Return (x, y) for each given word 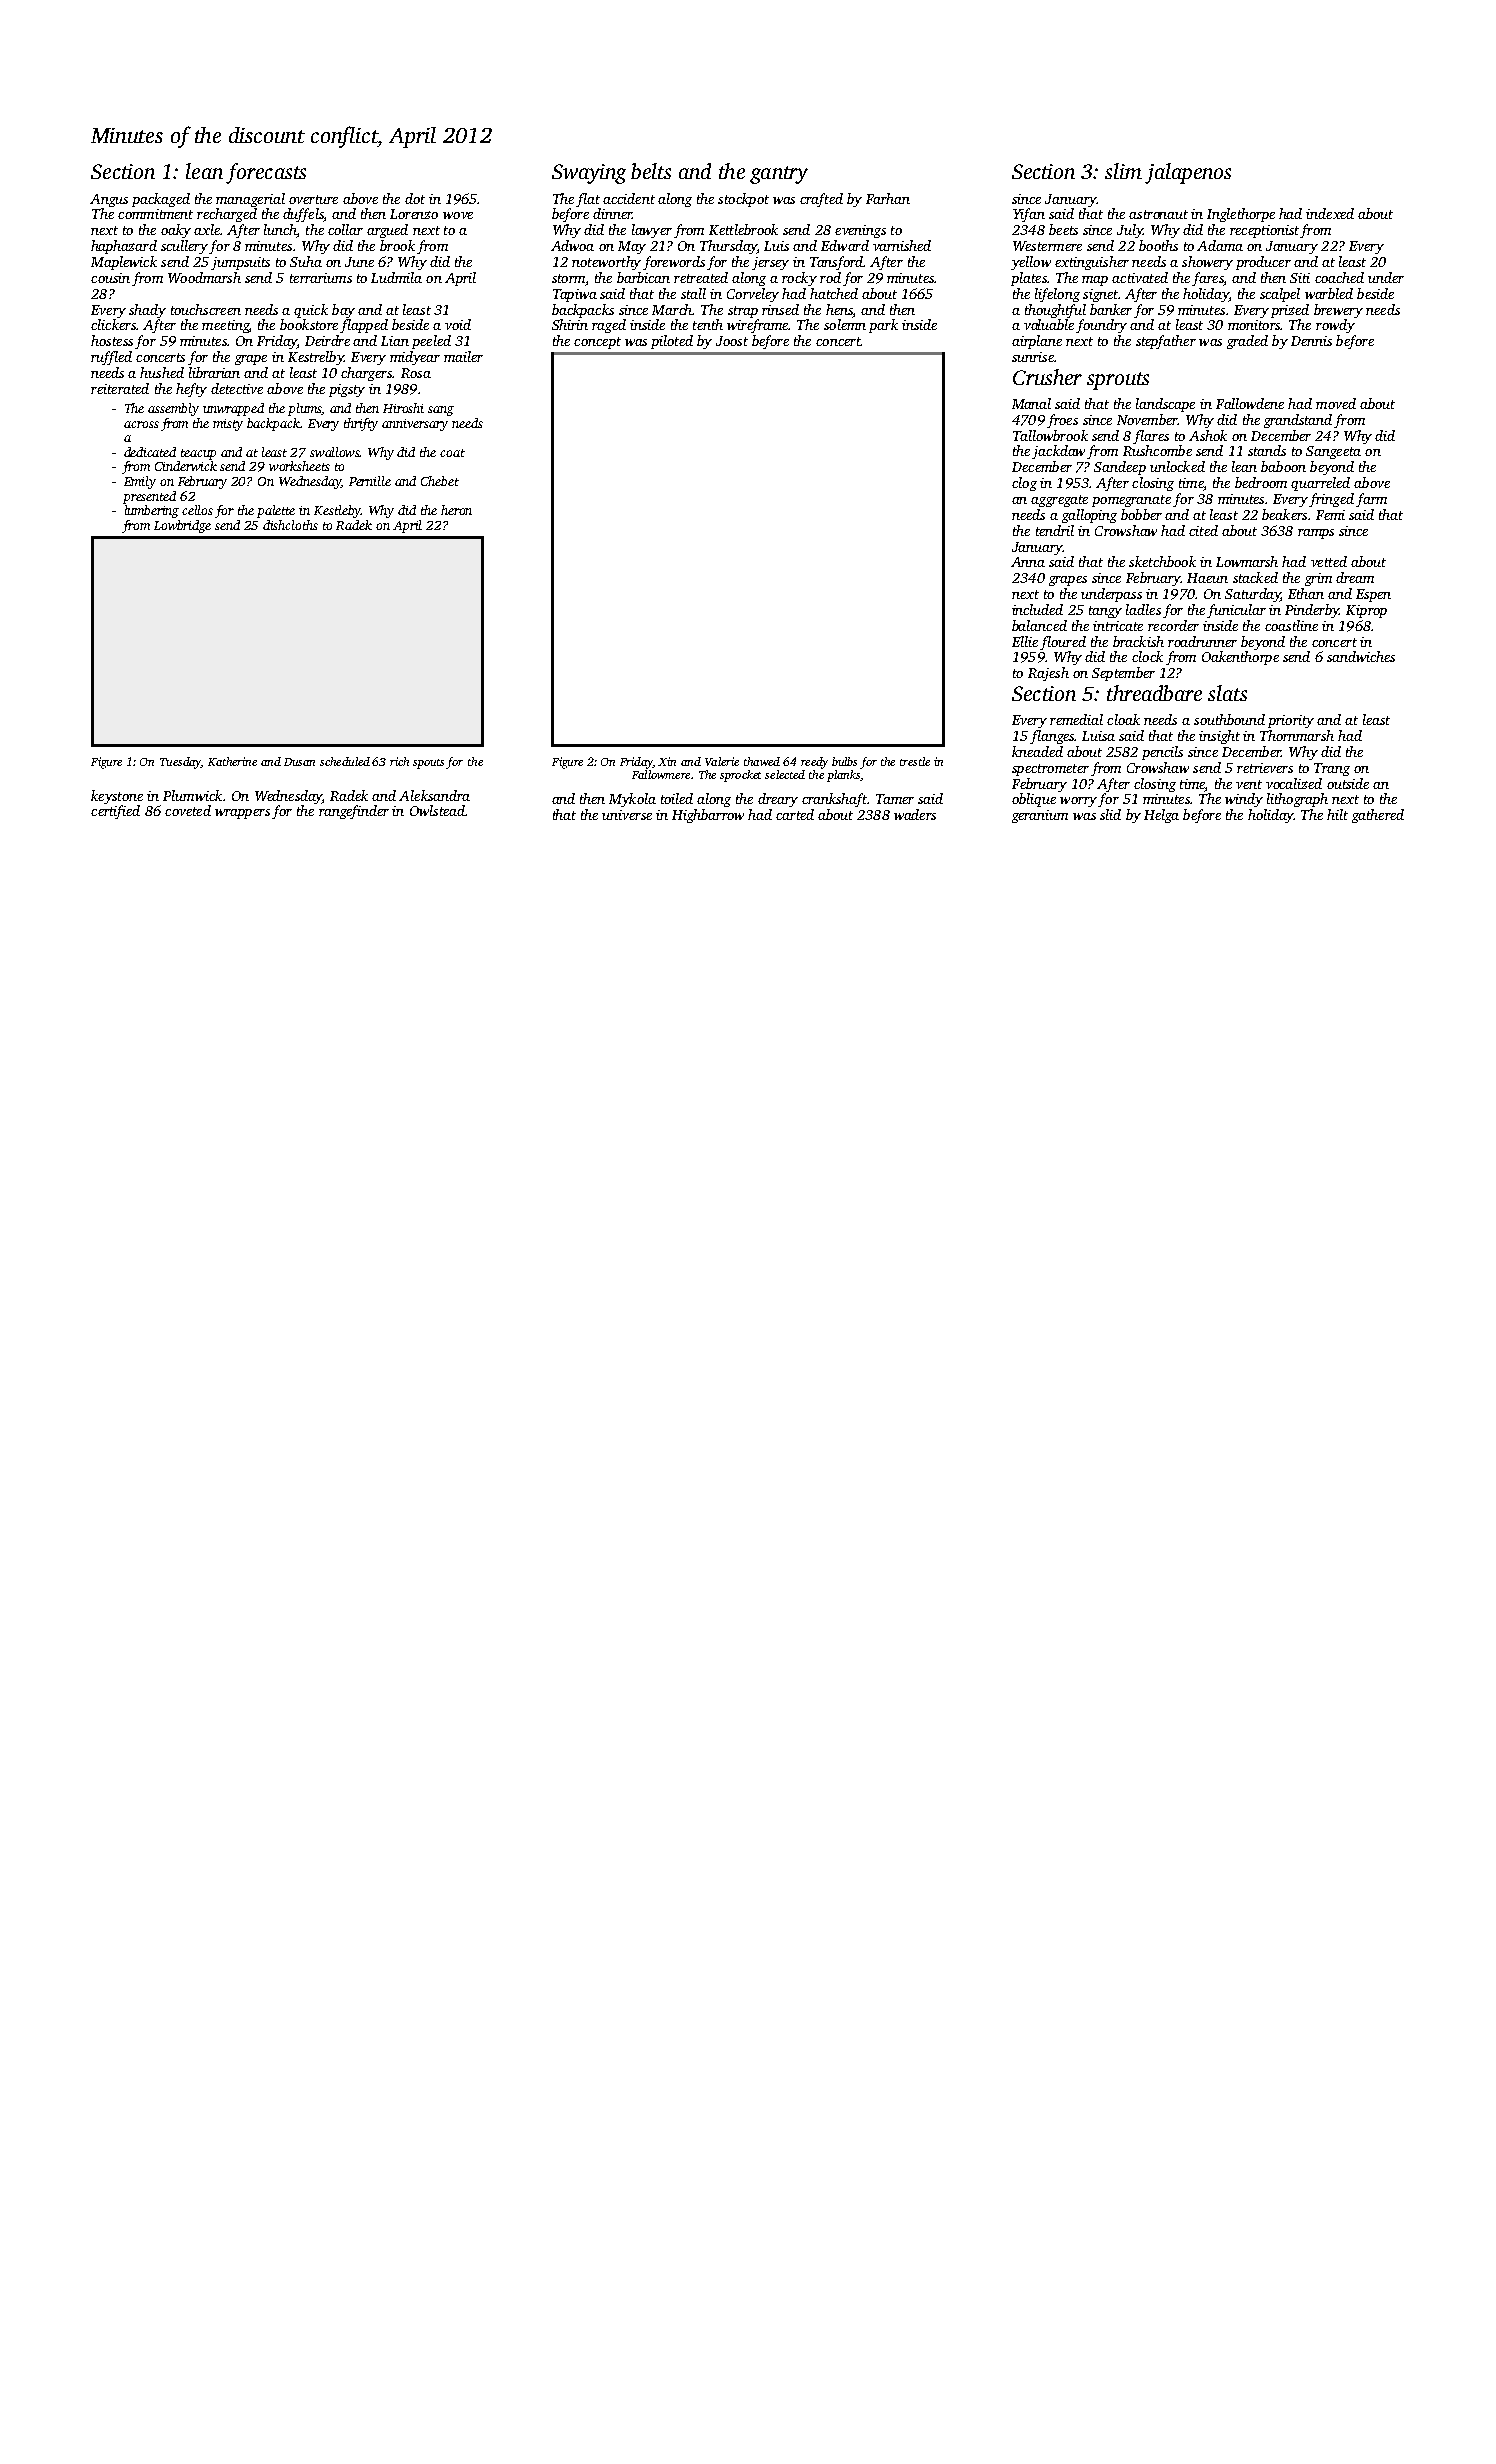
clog (1024, 484)
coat (452, 453)
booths (1158, 245)
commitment (155, 214)
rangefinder (354, 812)
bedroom (1261, 482)
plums (305, 409)
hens (839, 309)
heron (456, 510)
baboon (1283, 466)
